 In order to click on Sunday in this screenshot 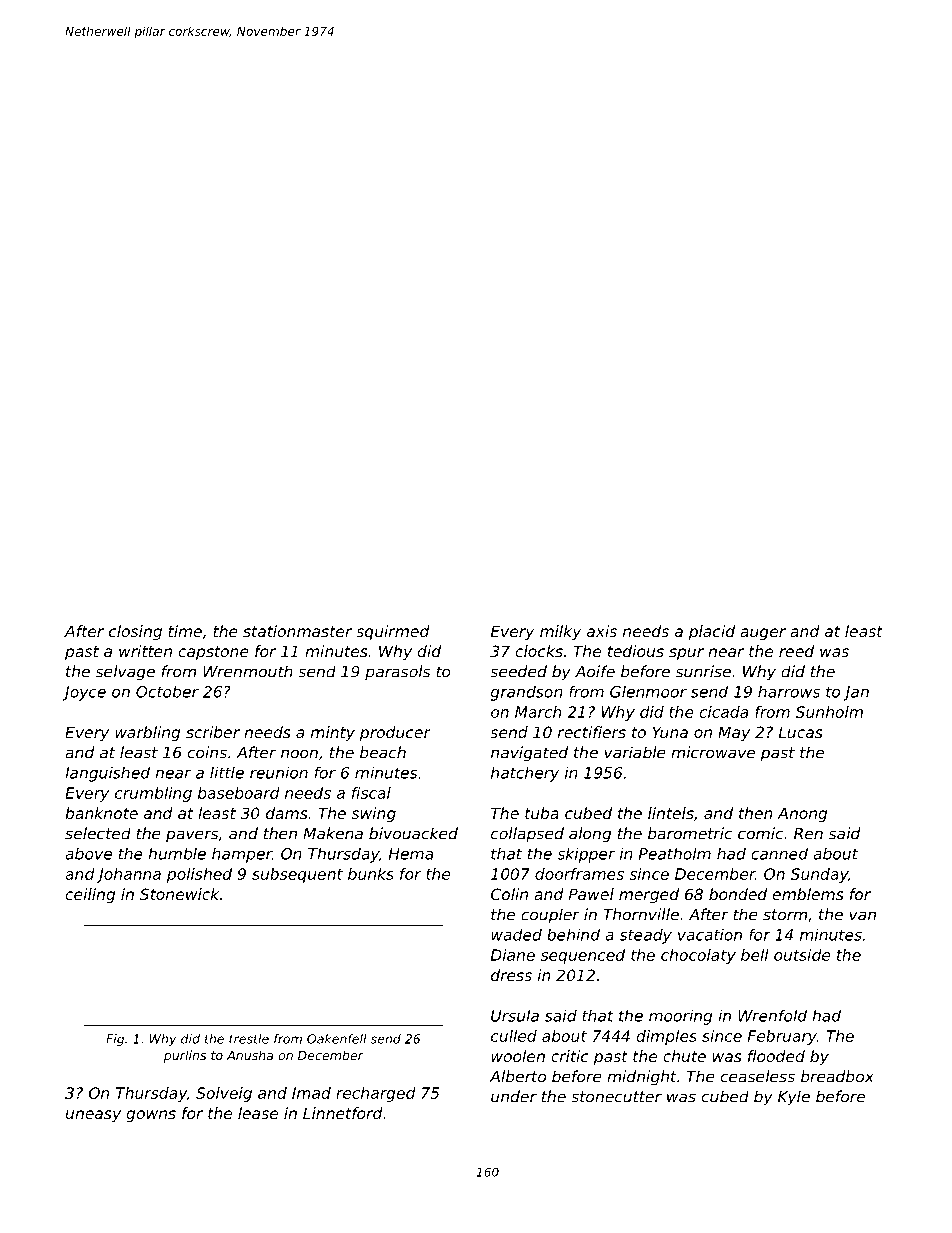, I will do `click(819, 875)`.
